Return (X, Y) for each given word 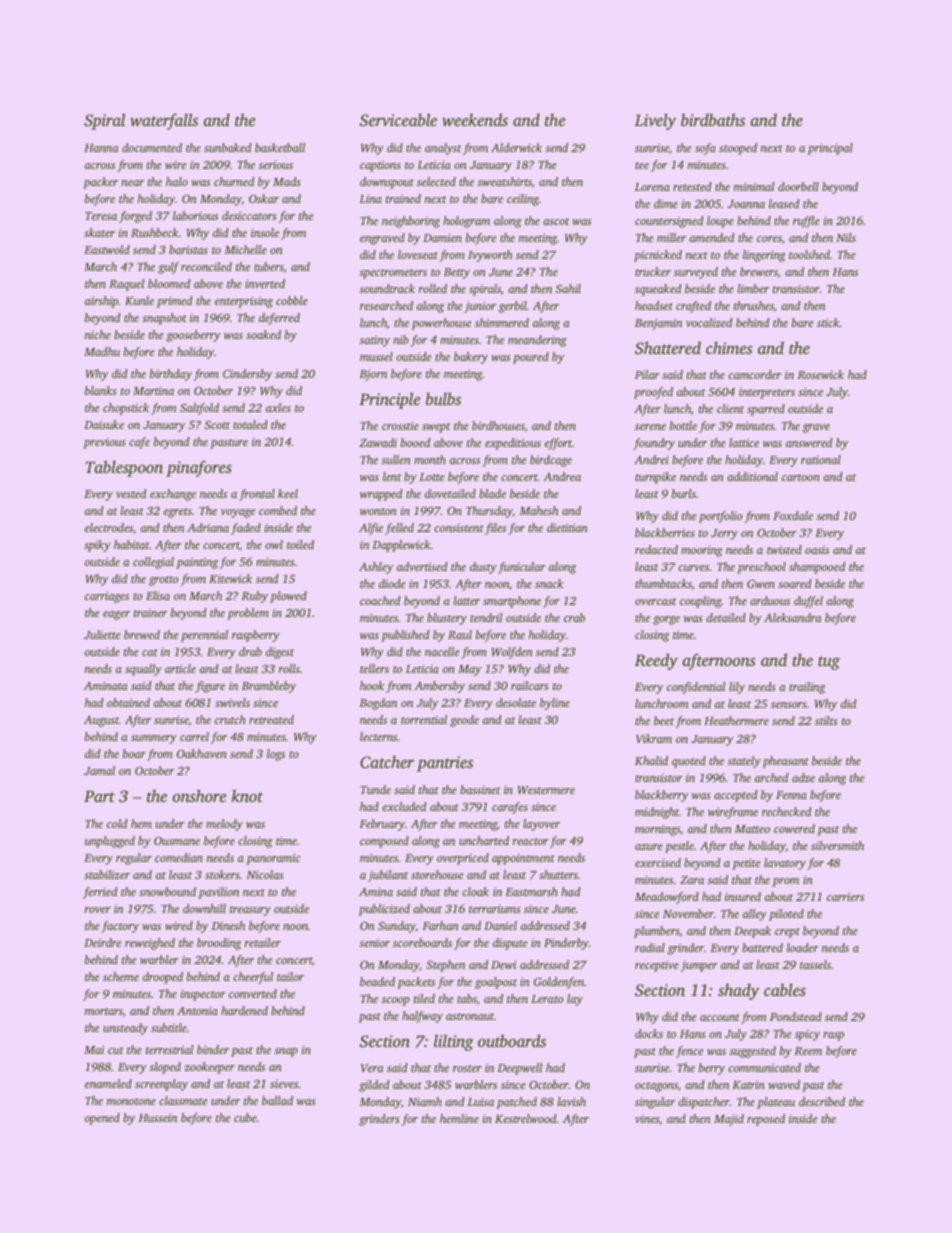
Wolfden (512, 653)
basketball (280, 147)
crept (787, 933)
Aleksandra (792, 617)
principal (830, 149)
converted (253, 993)
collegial (153, 563)
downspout (387, 183)
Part (99, 796)
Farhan (441, 925)
